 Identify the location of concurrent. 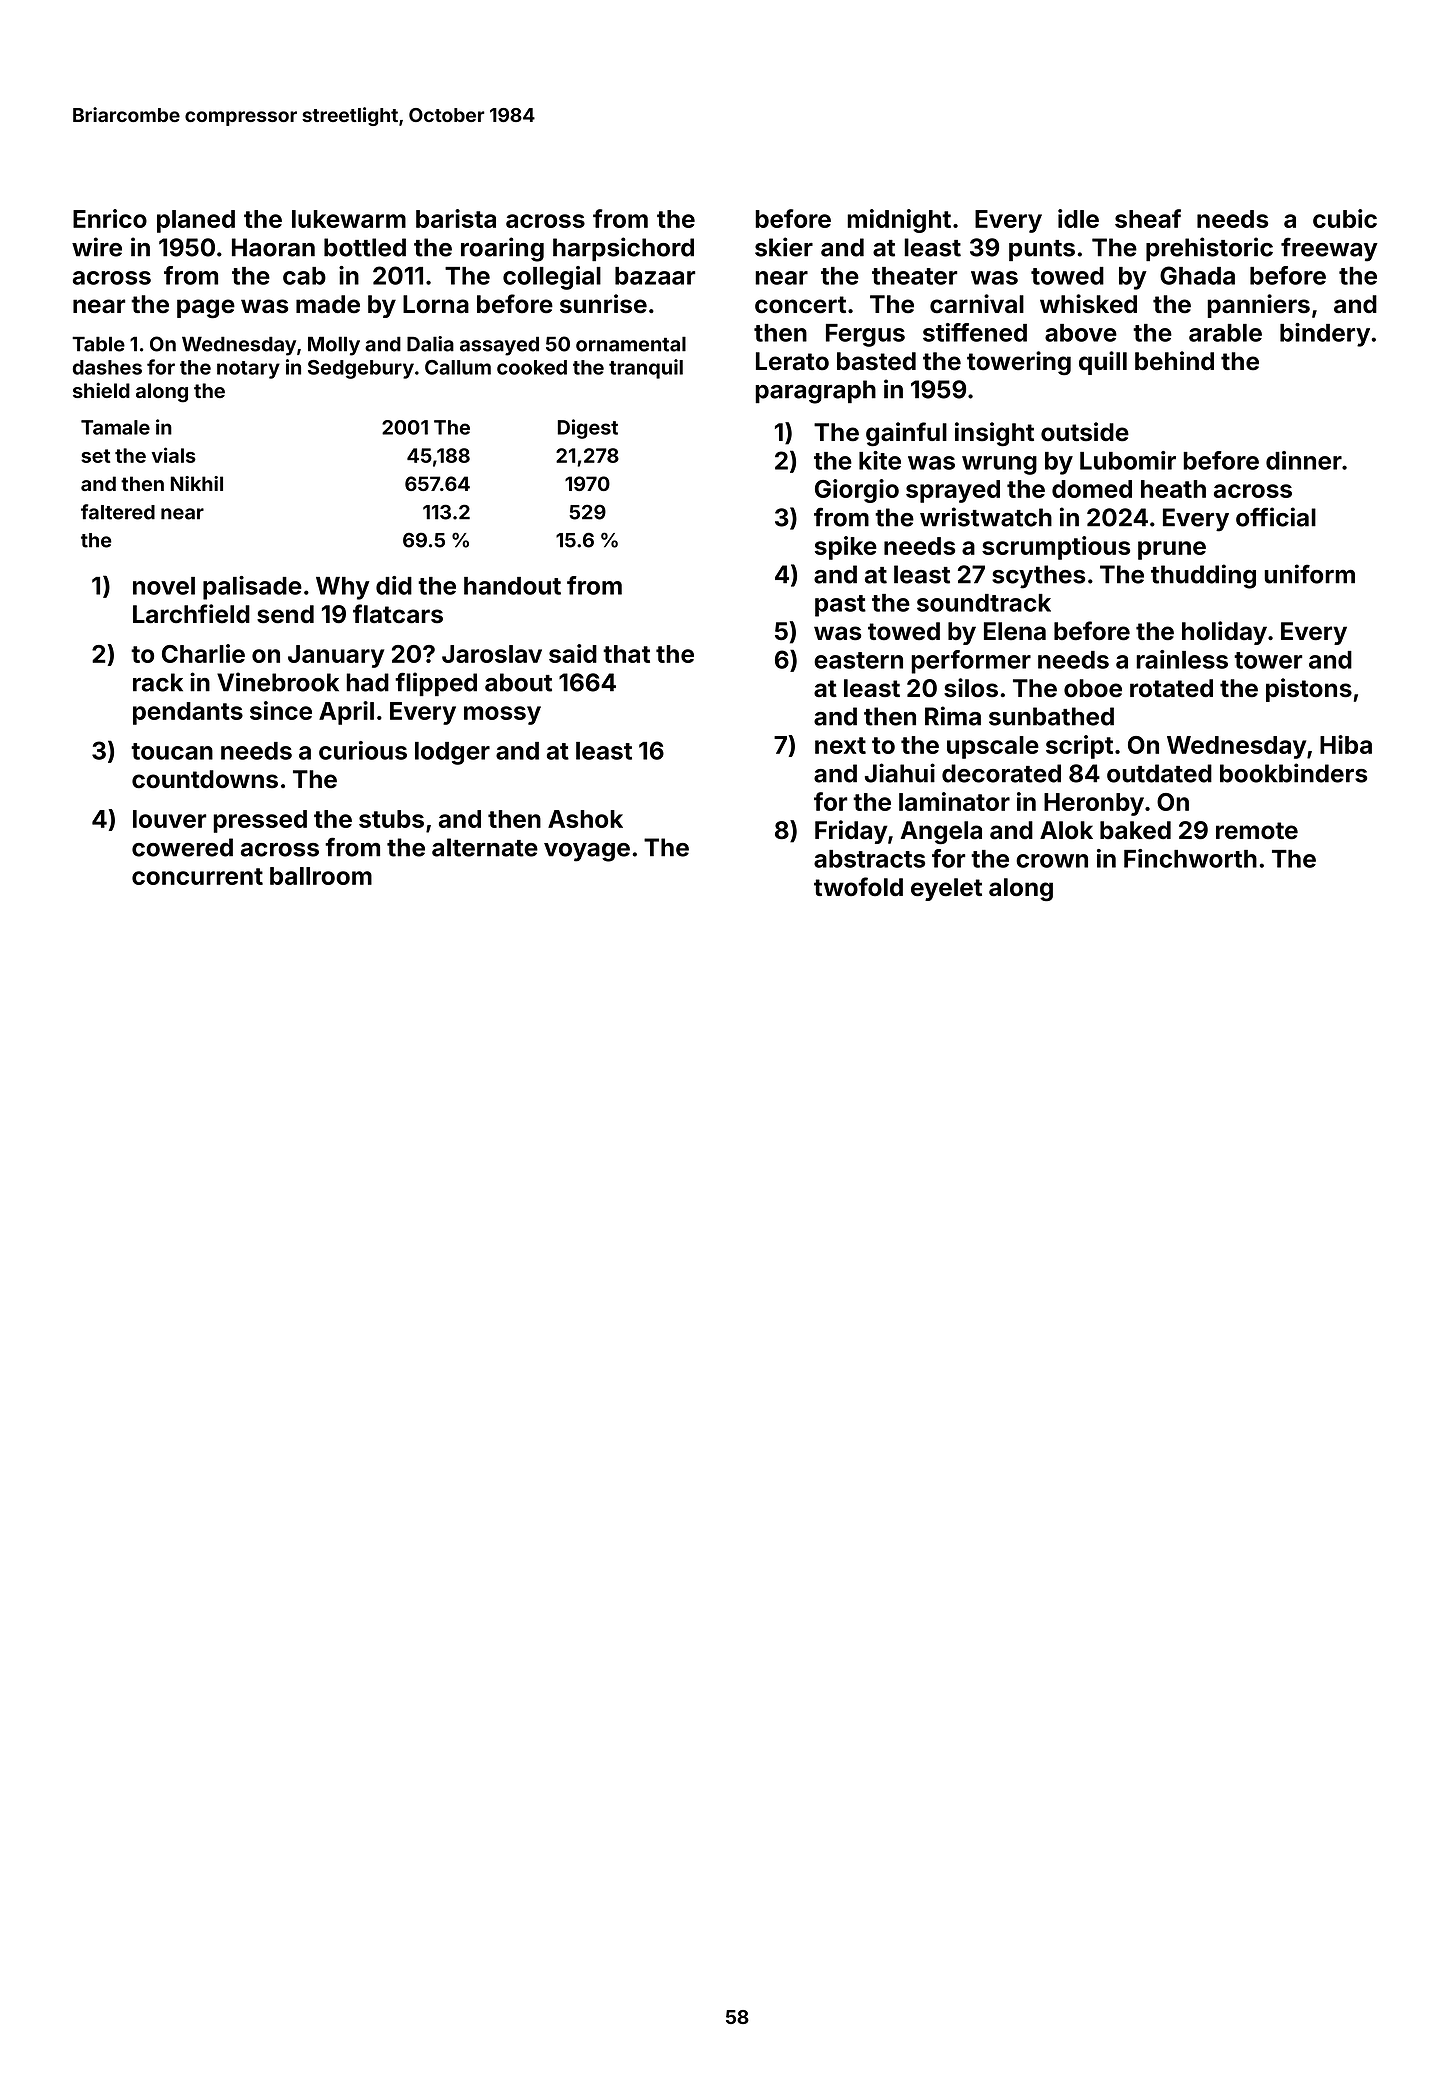
(197, 876).
